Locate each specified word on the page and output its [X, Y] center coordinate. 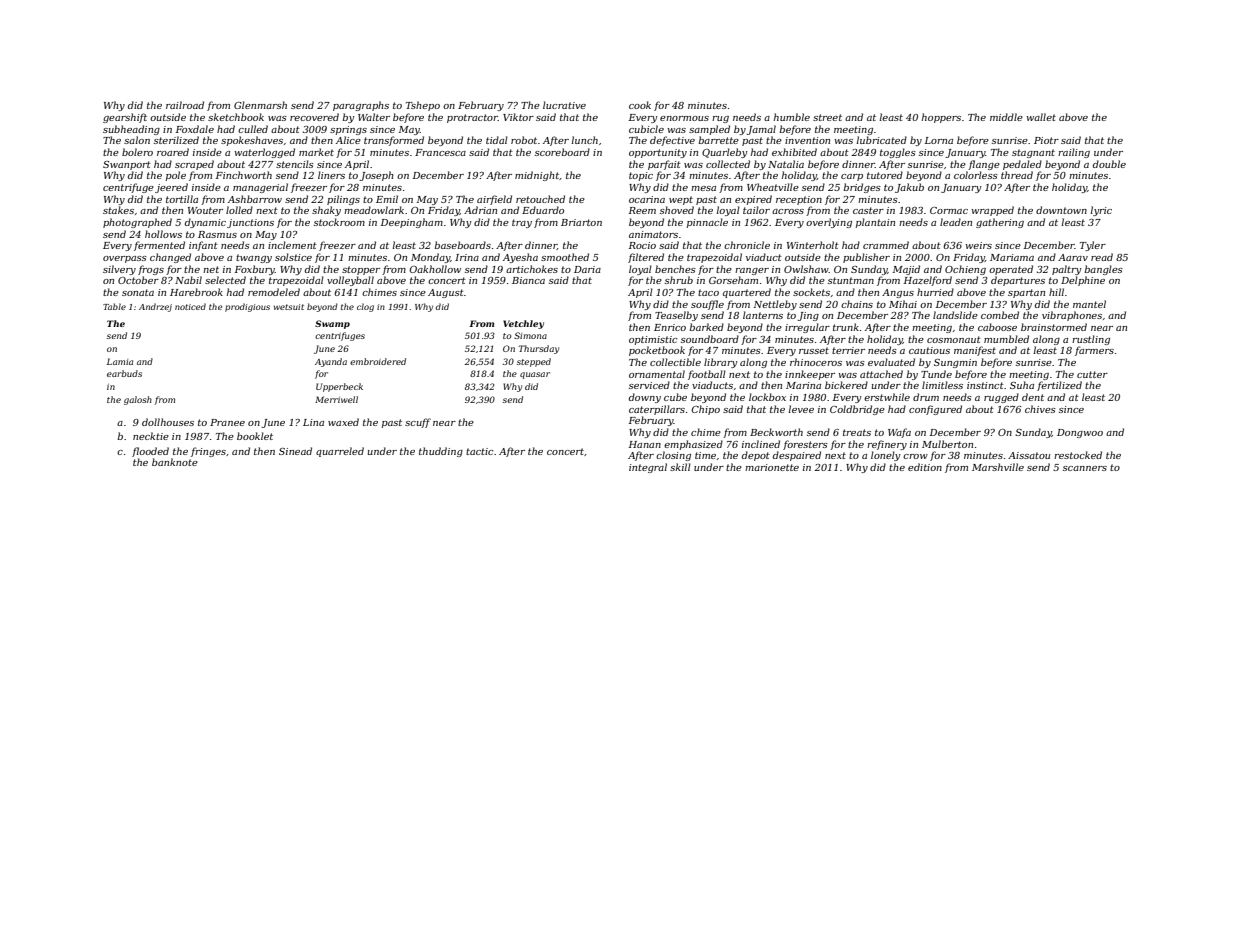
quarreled [340, 452]
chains [857, 304]
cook [640, 105]
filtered [646, 258]
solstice [293, 257]
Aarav [1073, 257]
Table [114, 306]
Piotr [1046, 140]
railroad [185, 105]
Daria [587, 269]
